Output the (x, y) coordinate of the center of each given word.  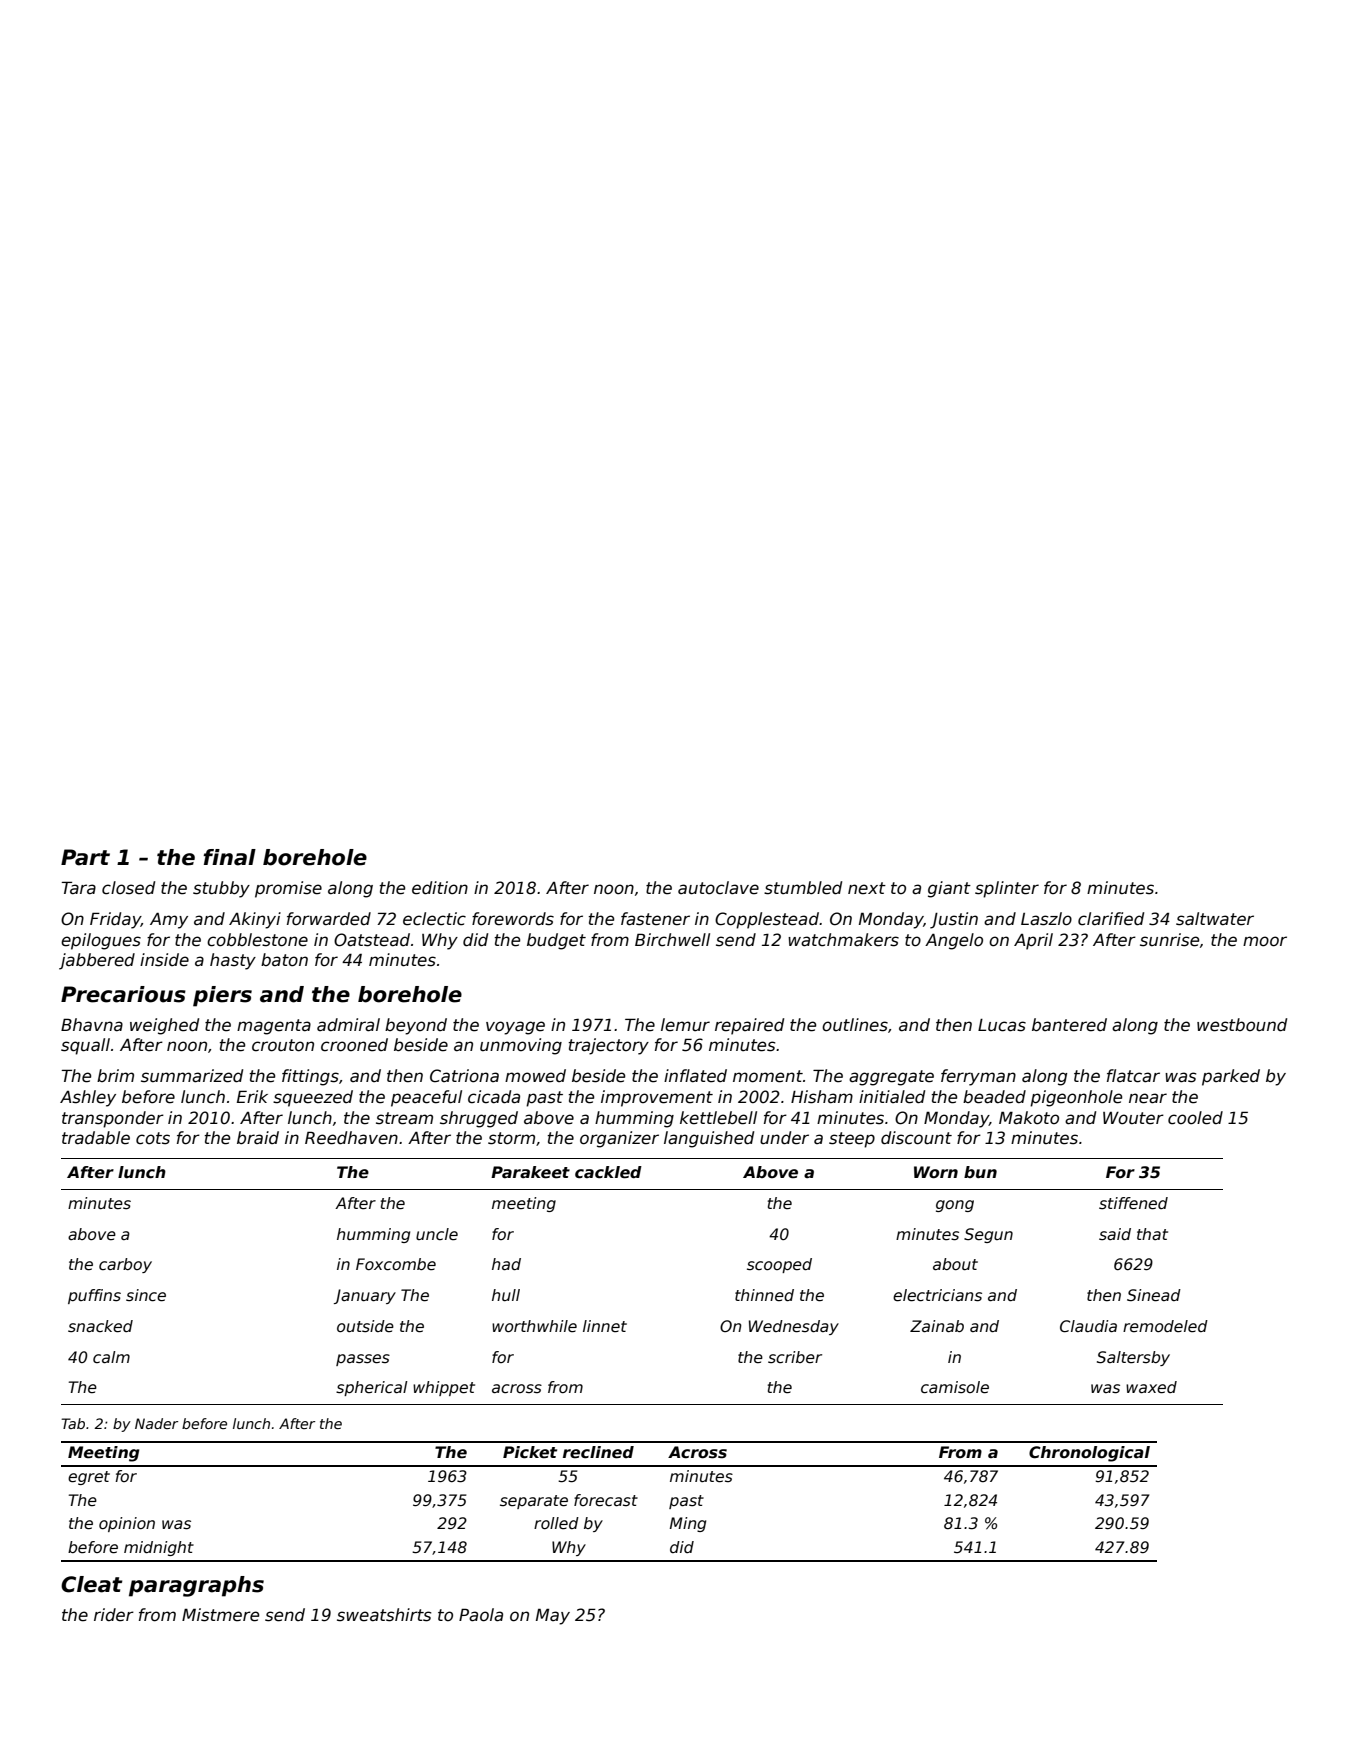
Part (85, 857)
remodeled (1165, 1326)
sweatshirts (384, 1615)
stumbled (803, 888)
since (146, 1295)
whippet (444, 1388)
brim (115, 1075)
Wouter (1133, 1118)
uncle (437, 1234)
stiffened (1133, 1203)
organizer (619, 1139)
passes (363, 1360)
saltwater (1215, 919)
